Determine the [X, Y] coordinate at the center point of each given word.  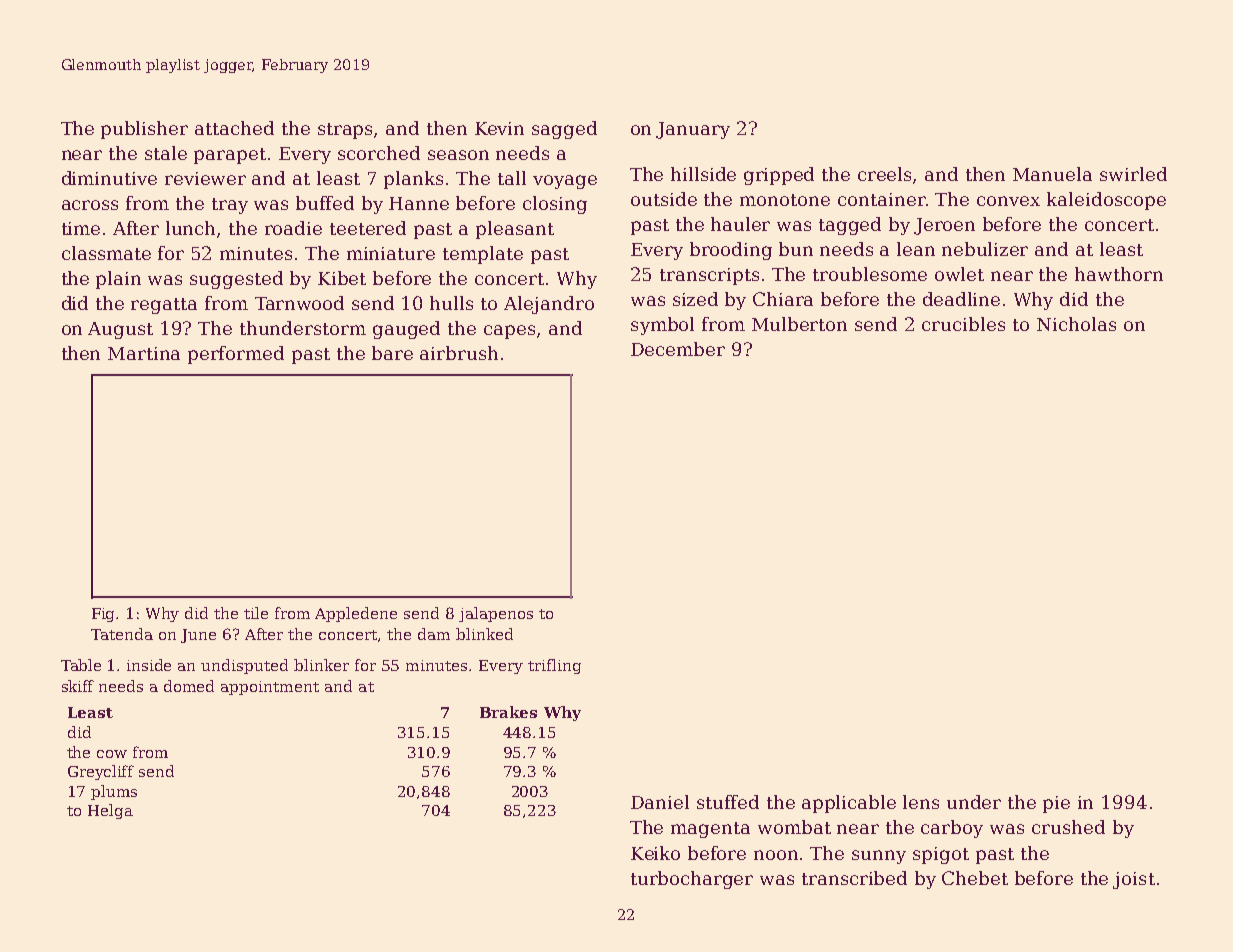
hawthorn [1119, 274]
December [678, 349]
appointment [270, 688]
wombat [794, 827]
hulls [451, 303]
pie [1056, 804]
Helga [110, 811]
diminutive [109, 178]
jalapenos [496, 614]
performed [236, 355]
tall [512, 178]
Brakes [508, 712]
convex [1008, 201]
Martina [144, 353]
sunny [879, 857]
